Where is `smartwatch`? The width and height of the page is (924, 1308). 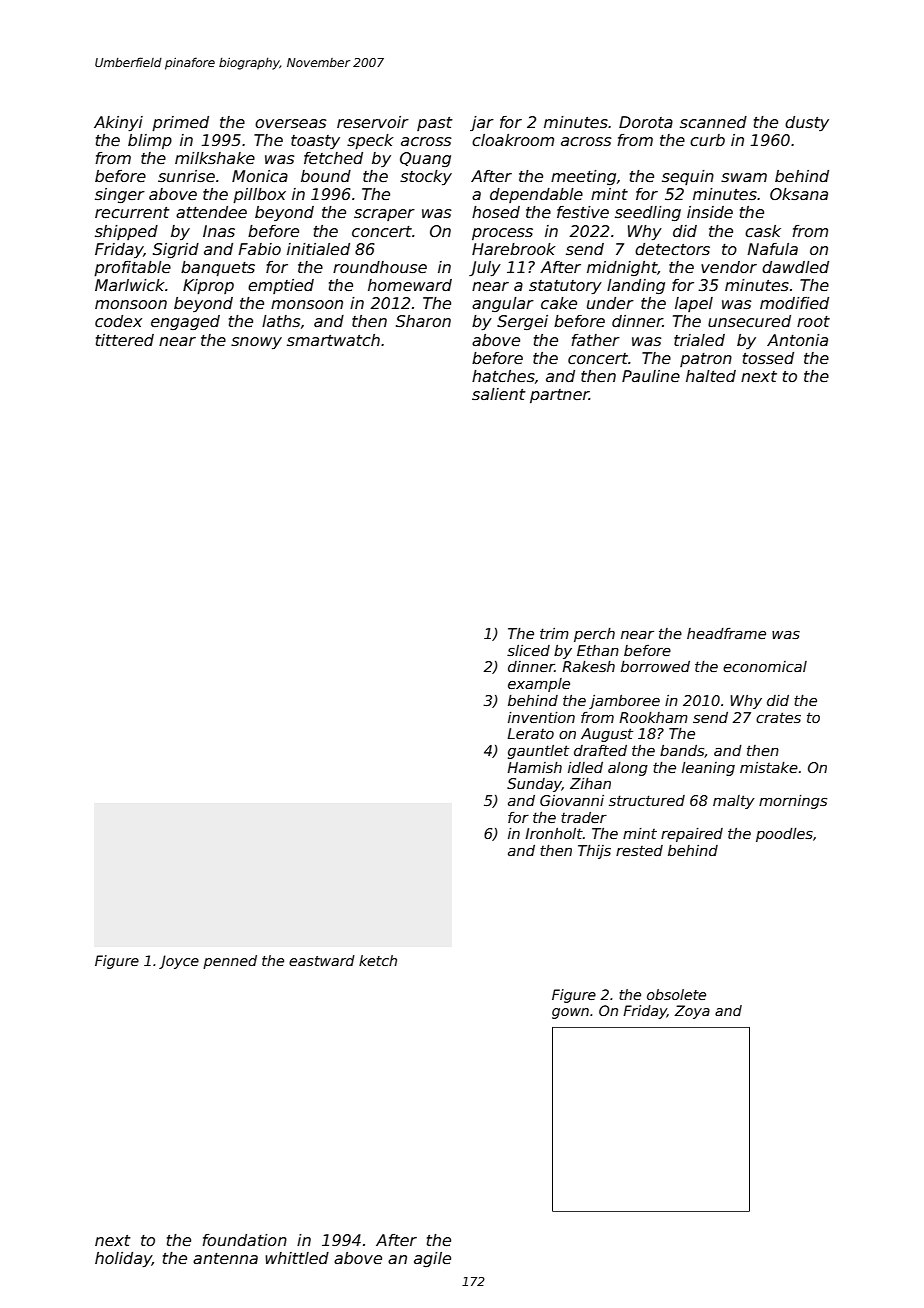 smartwatch is located at coordinates (333, 340).
